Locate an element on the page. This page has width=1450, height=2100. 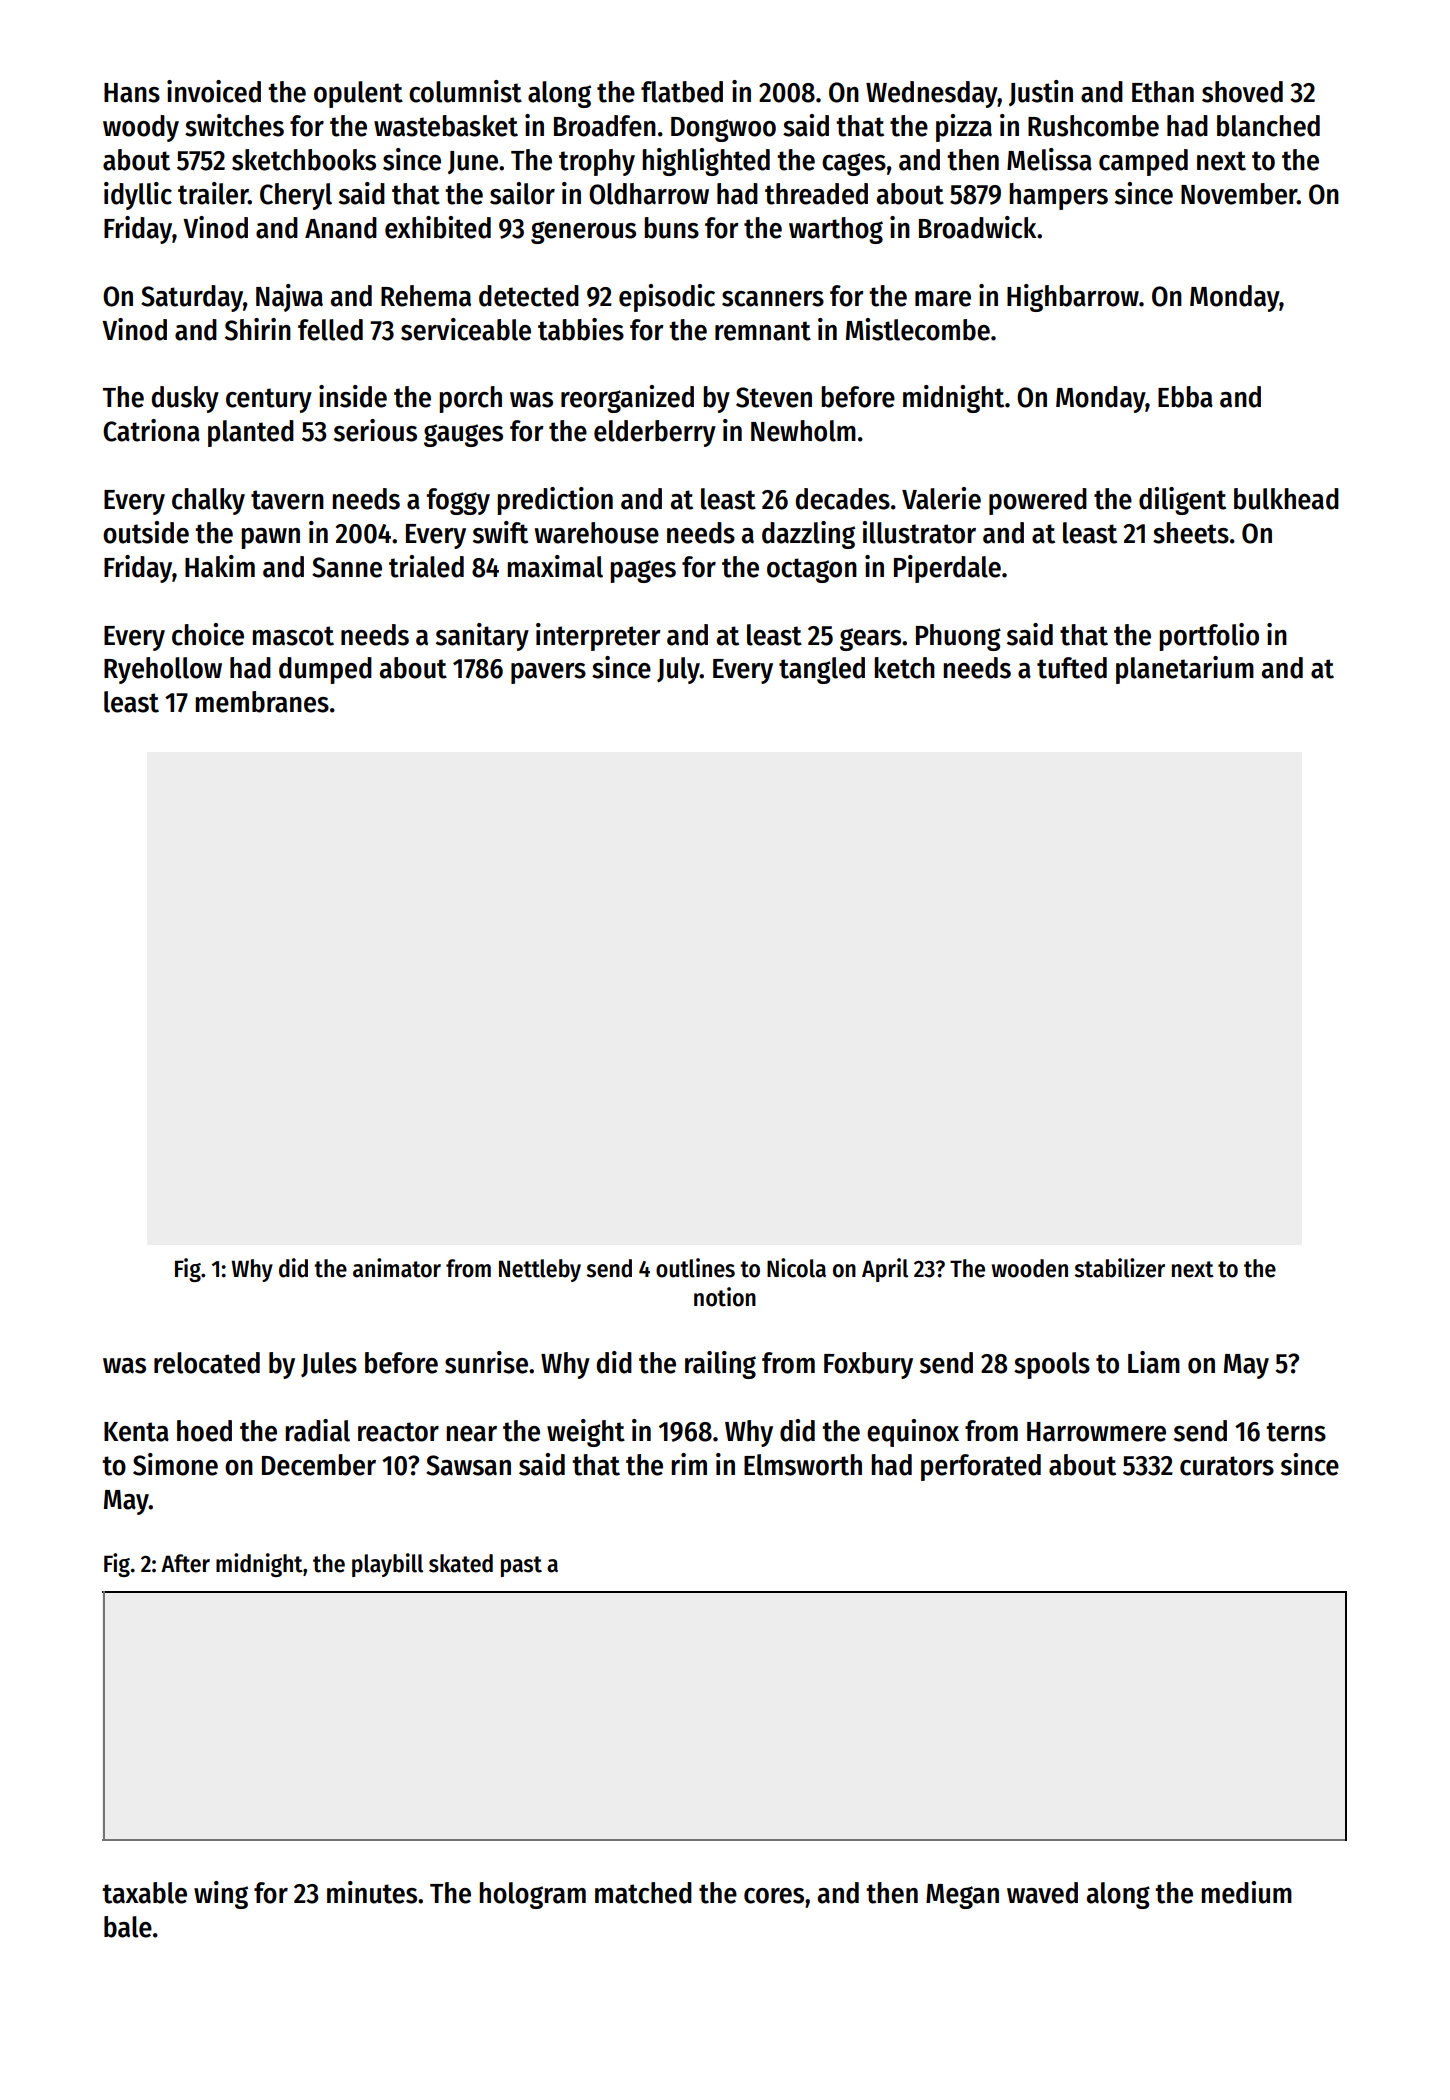
bulkhead is located at coordinates (1286, 499).
